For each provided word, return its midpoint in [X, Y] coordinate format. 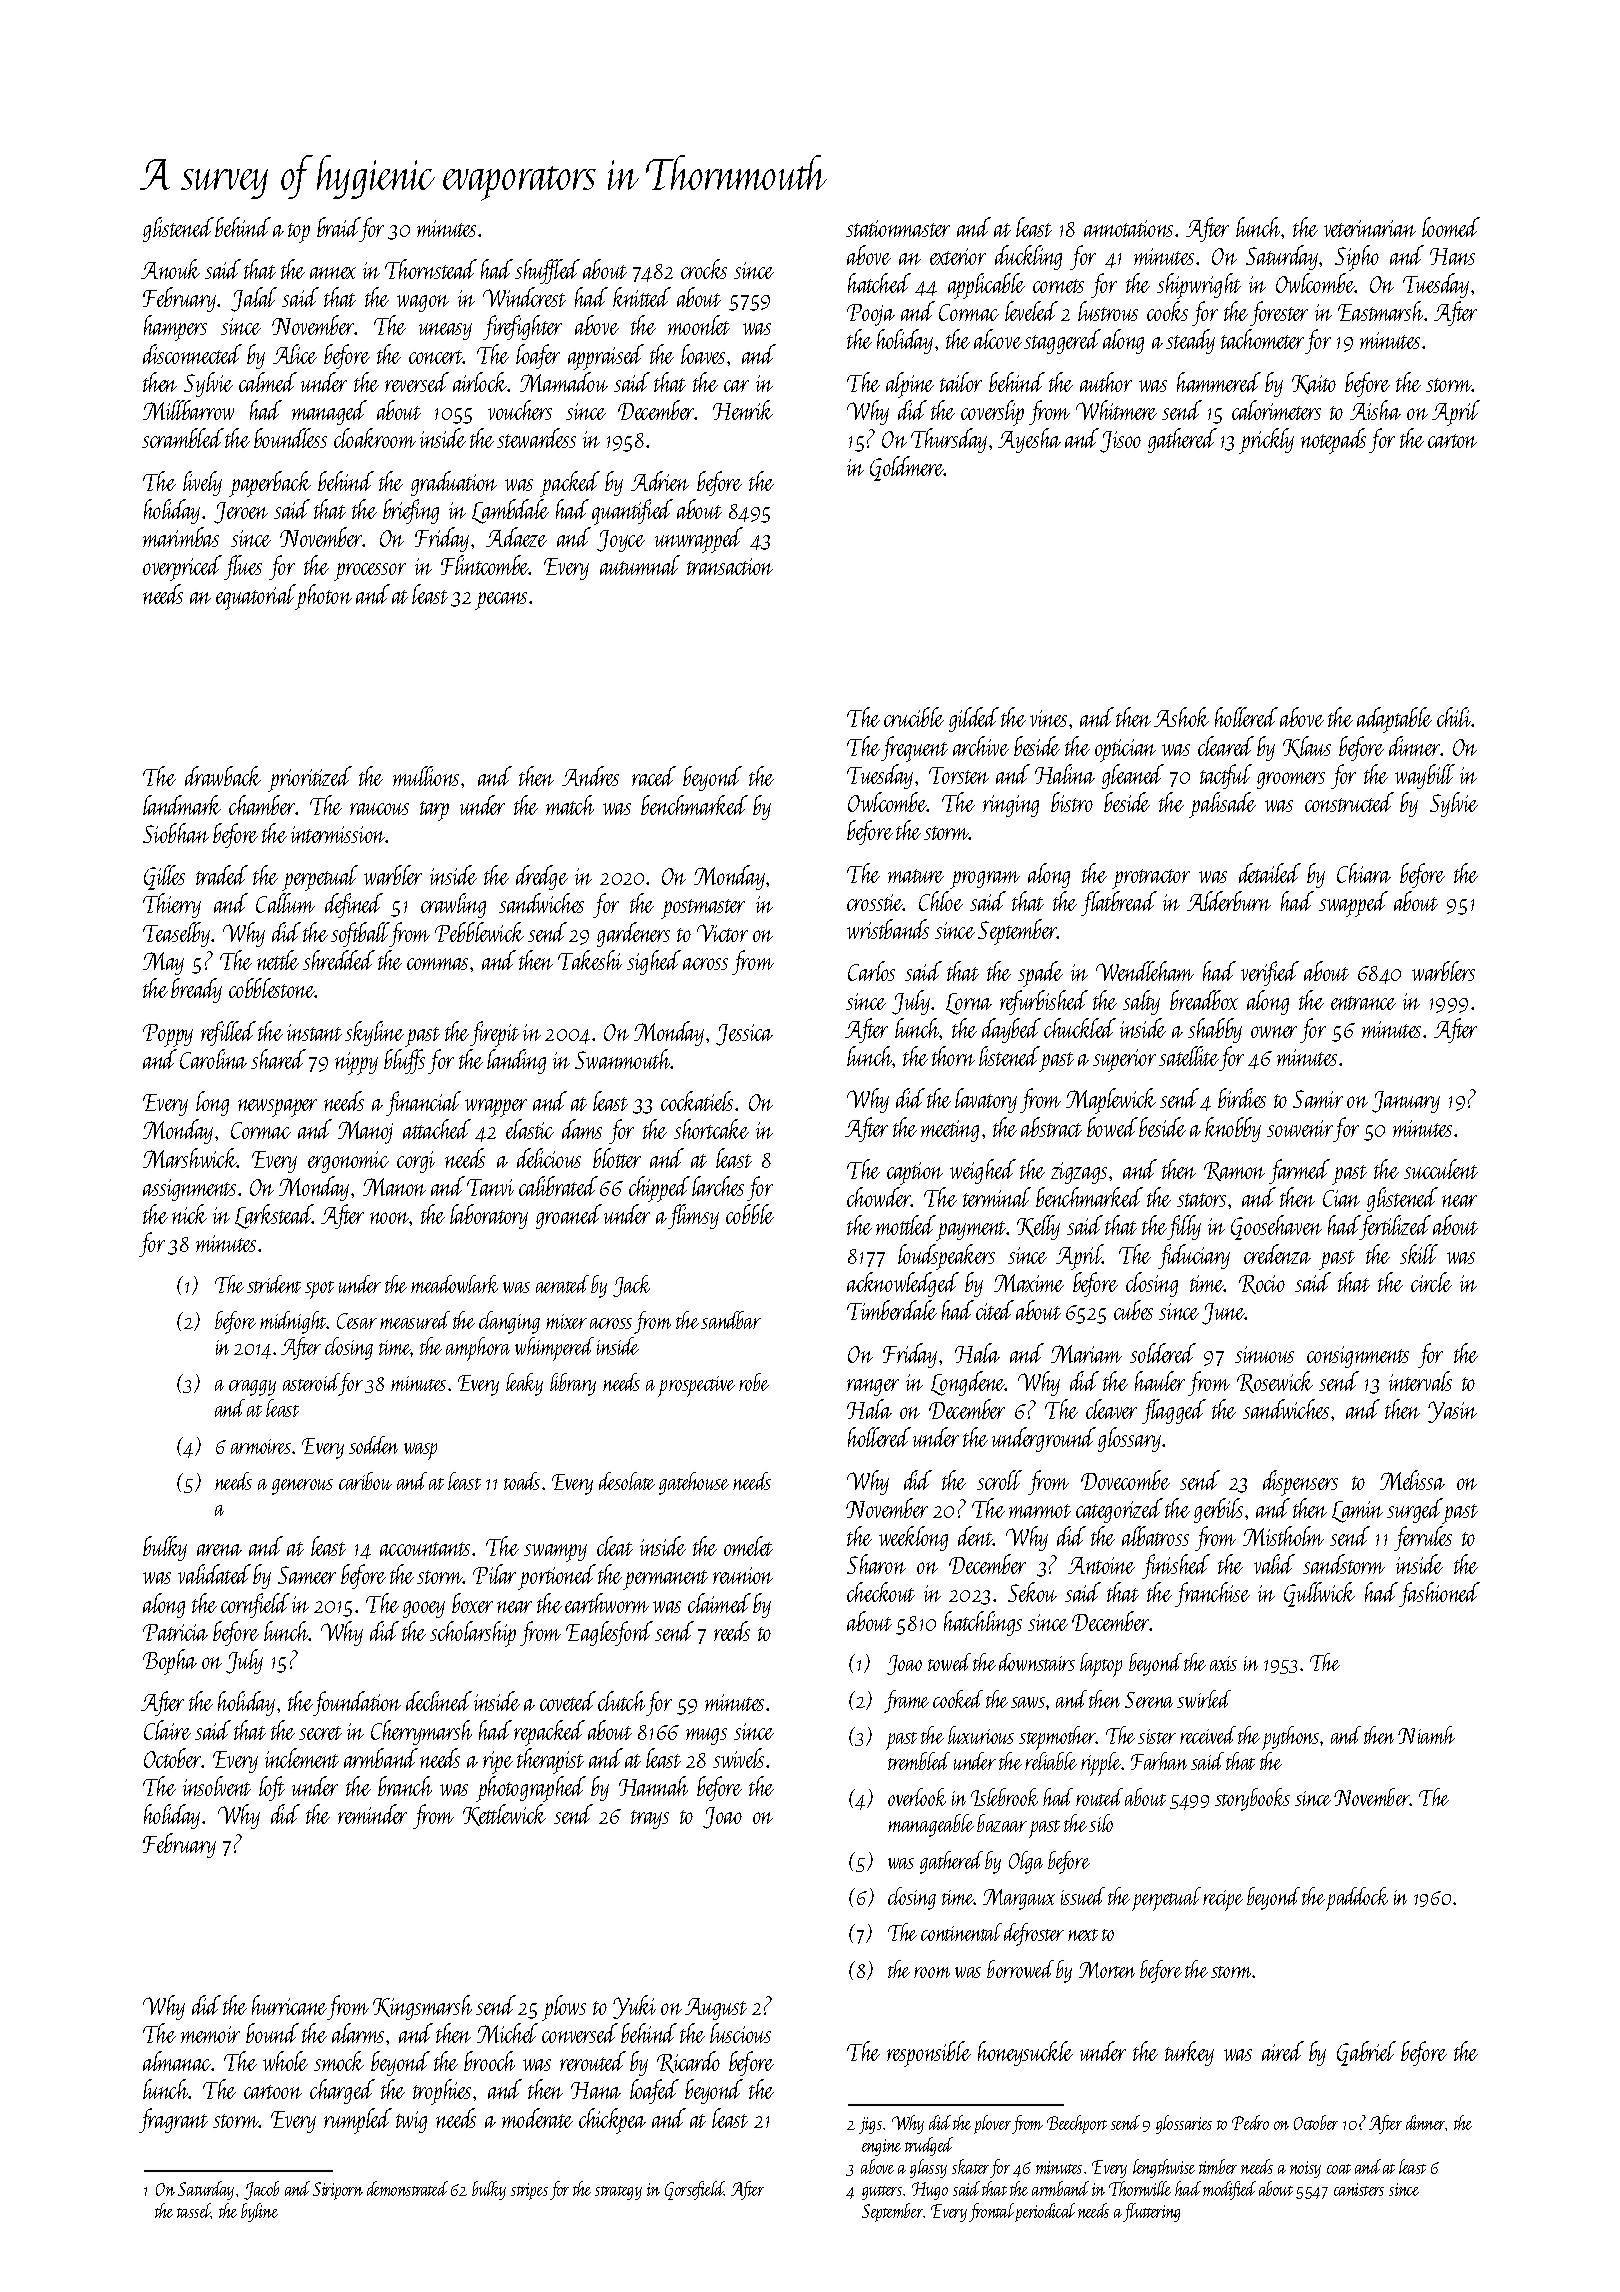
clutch [621, 1701]
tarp [434, 811]
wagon [423, 303]
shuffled [547, 271]
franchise [1212, 1594]
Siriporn [338, 2191]
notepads [1333, 441]
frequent [914, 749]
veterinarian [1370, 228]
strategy [618, 2193]
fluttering [1152, 2212]
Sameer [307, 1575]
